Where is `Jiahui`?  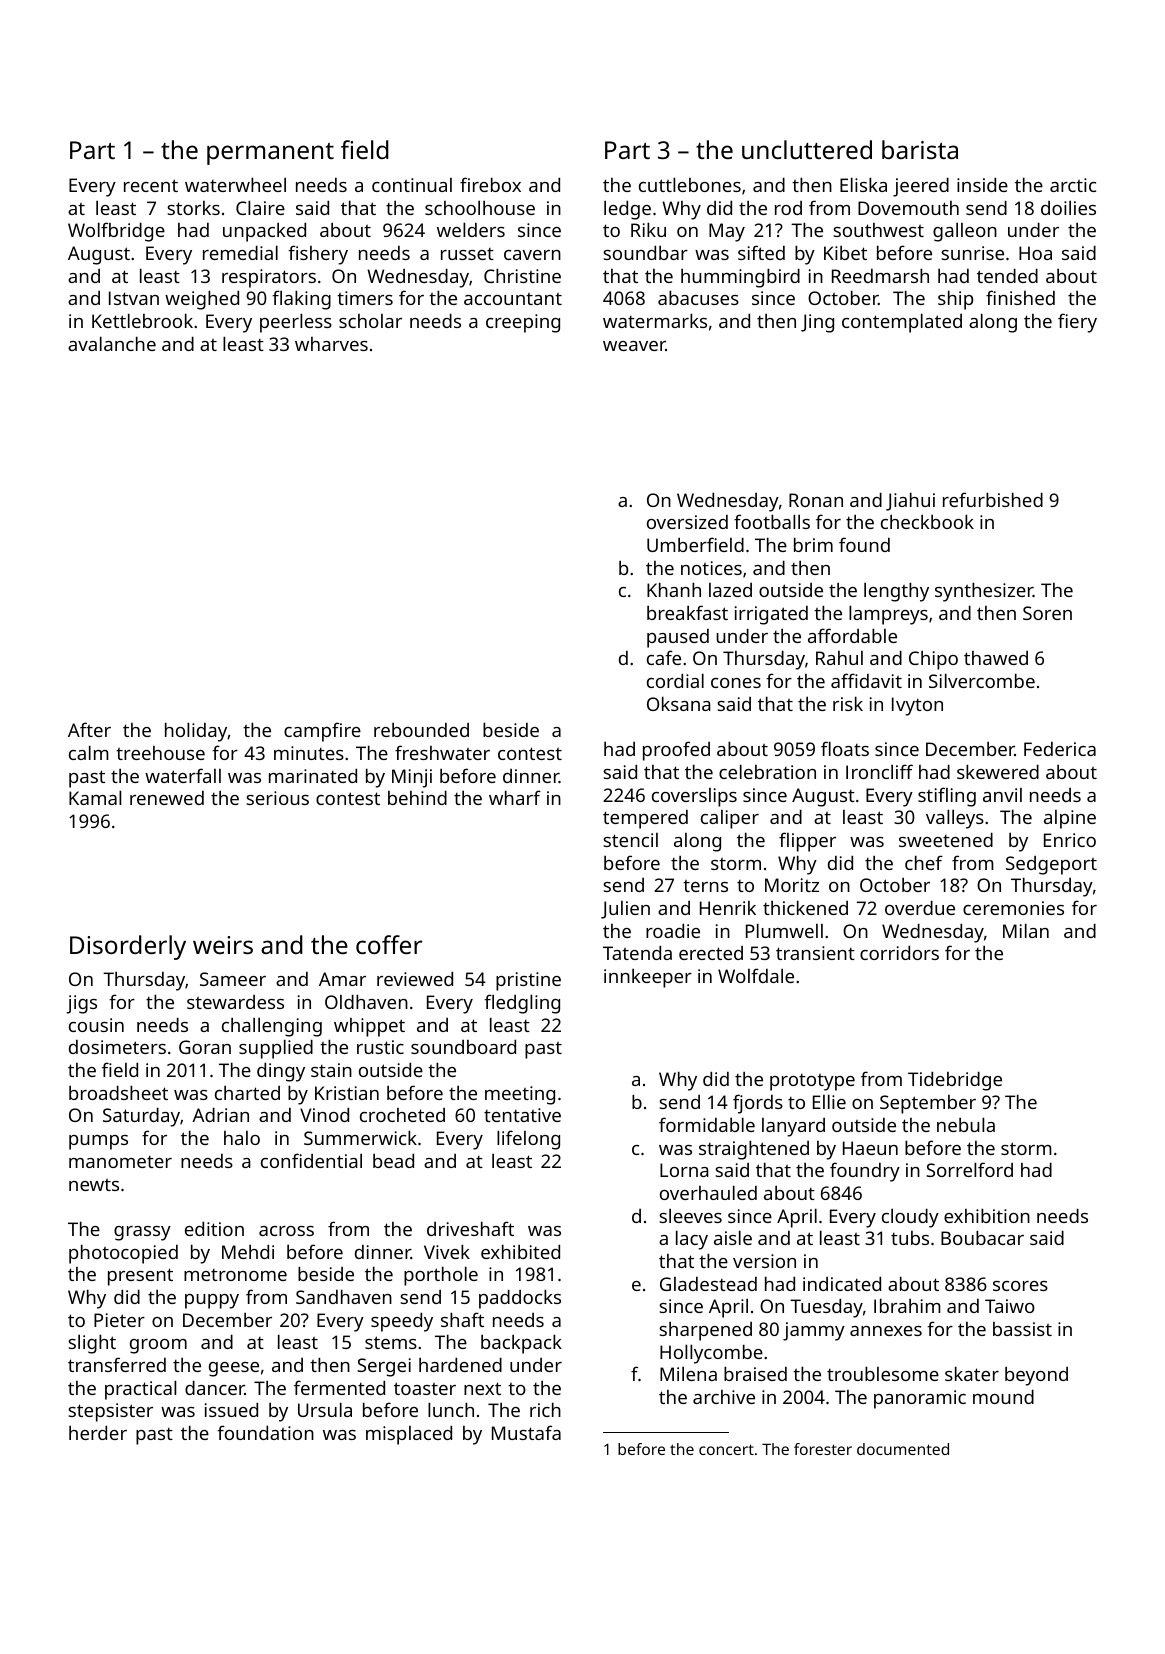 Jiahui is located at coordinates (910, 501).
